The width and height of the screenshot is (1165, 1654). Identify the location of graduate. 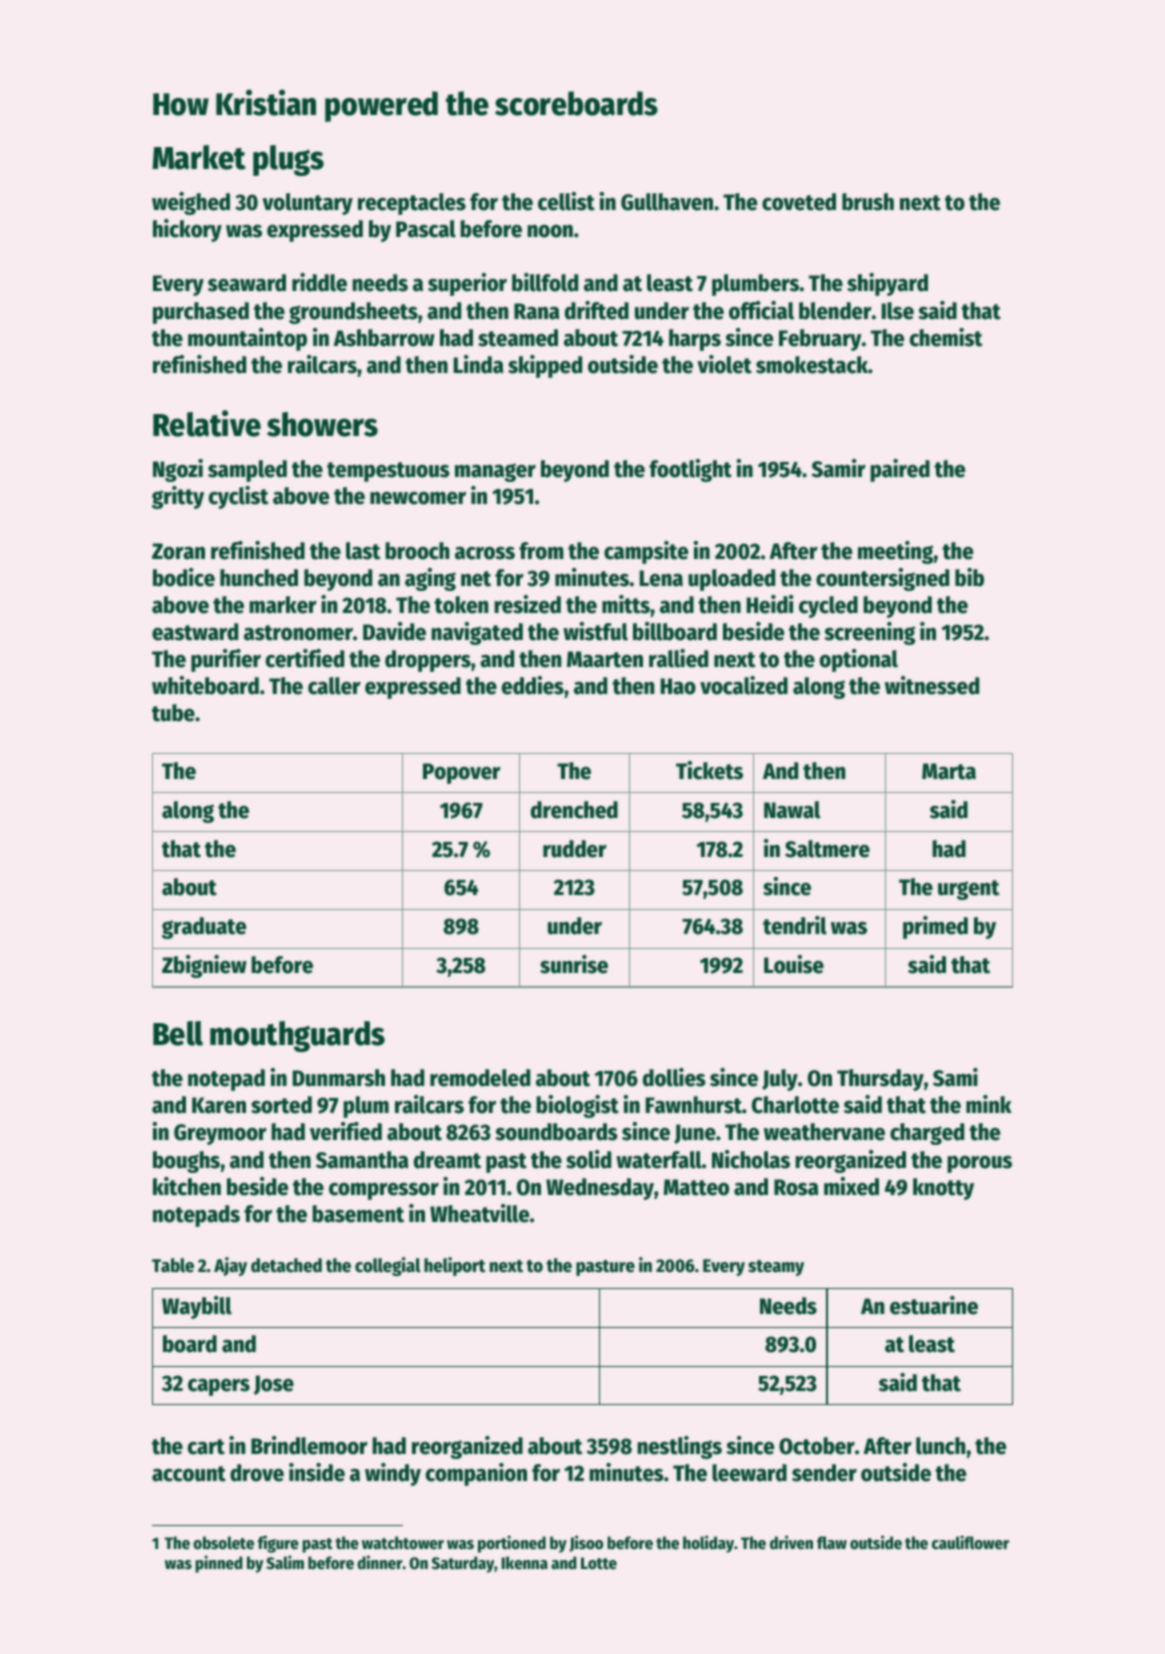
(204, 928).
